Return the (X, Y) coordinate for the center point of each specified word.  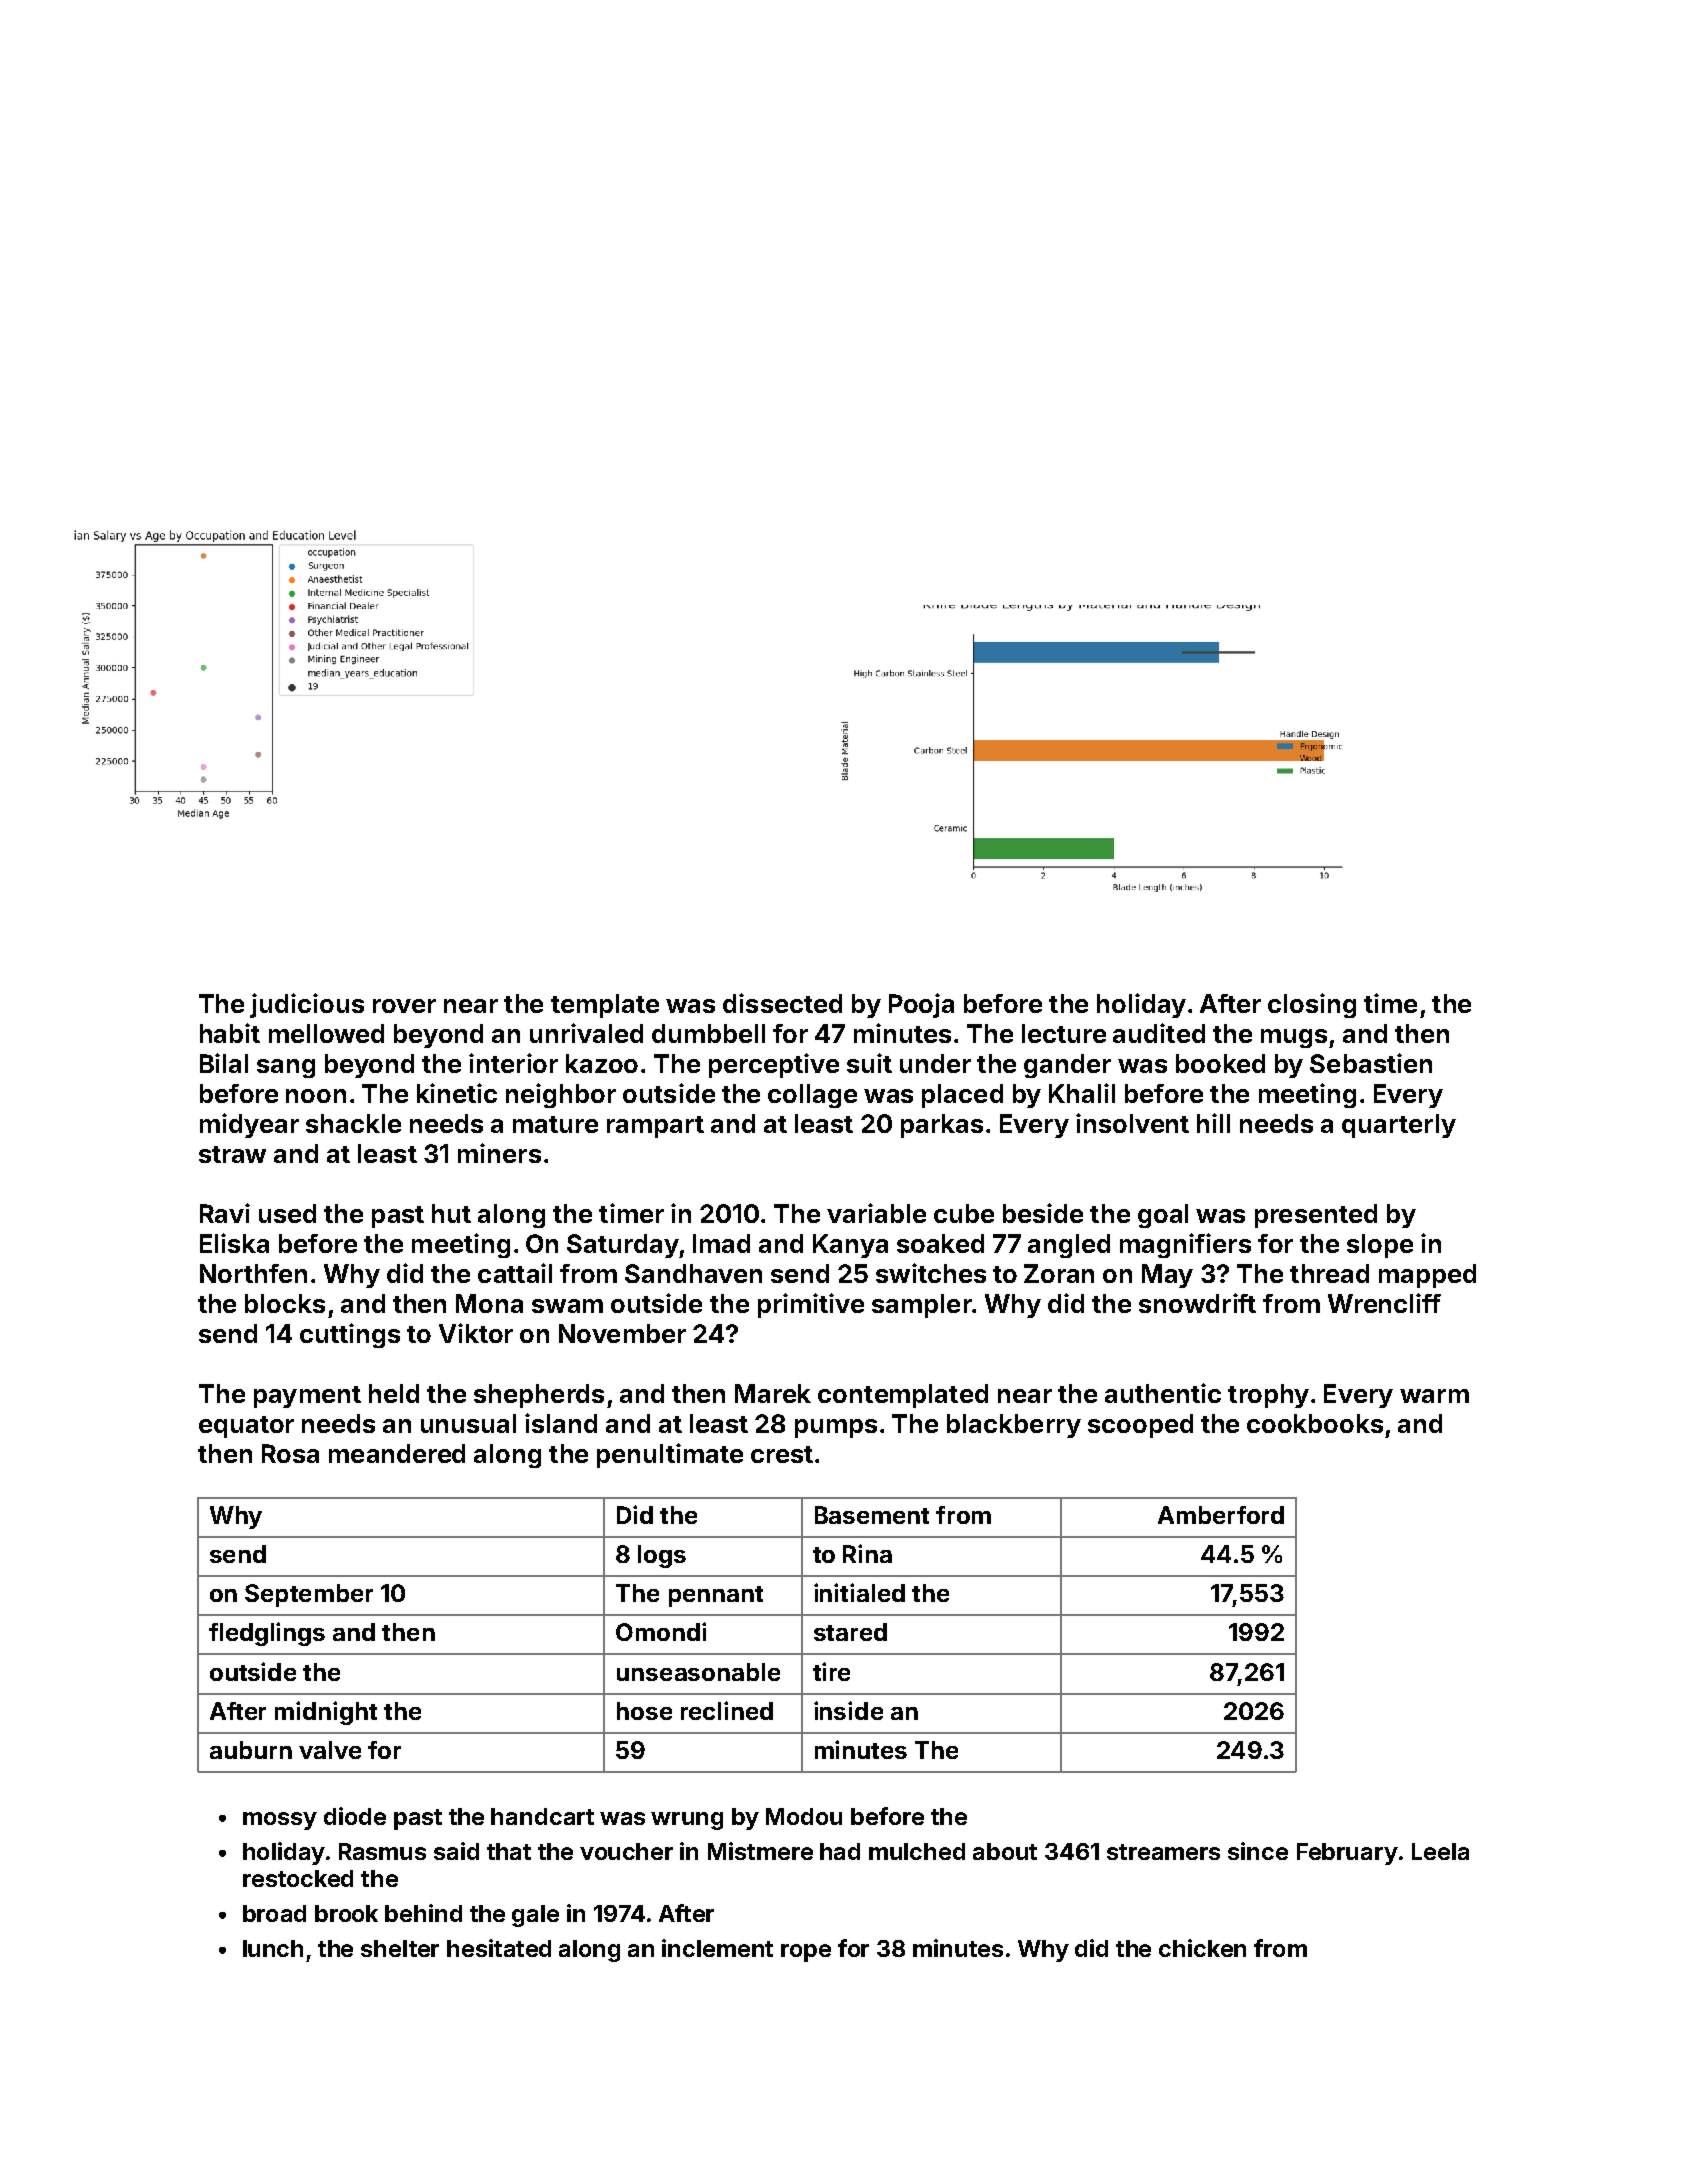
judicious (307, 1005)
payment (307, 1397)
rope (806, 1953)
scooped (1140, 1426)
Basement (872, 1515)
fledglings (267, 1634)
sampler (922, 1306)
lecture (1064, 1033)
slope (1380, 1246)
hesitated (499, 1948)
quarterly (1399, 1126)
